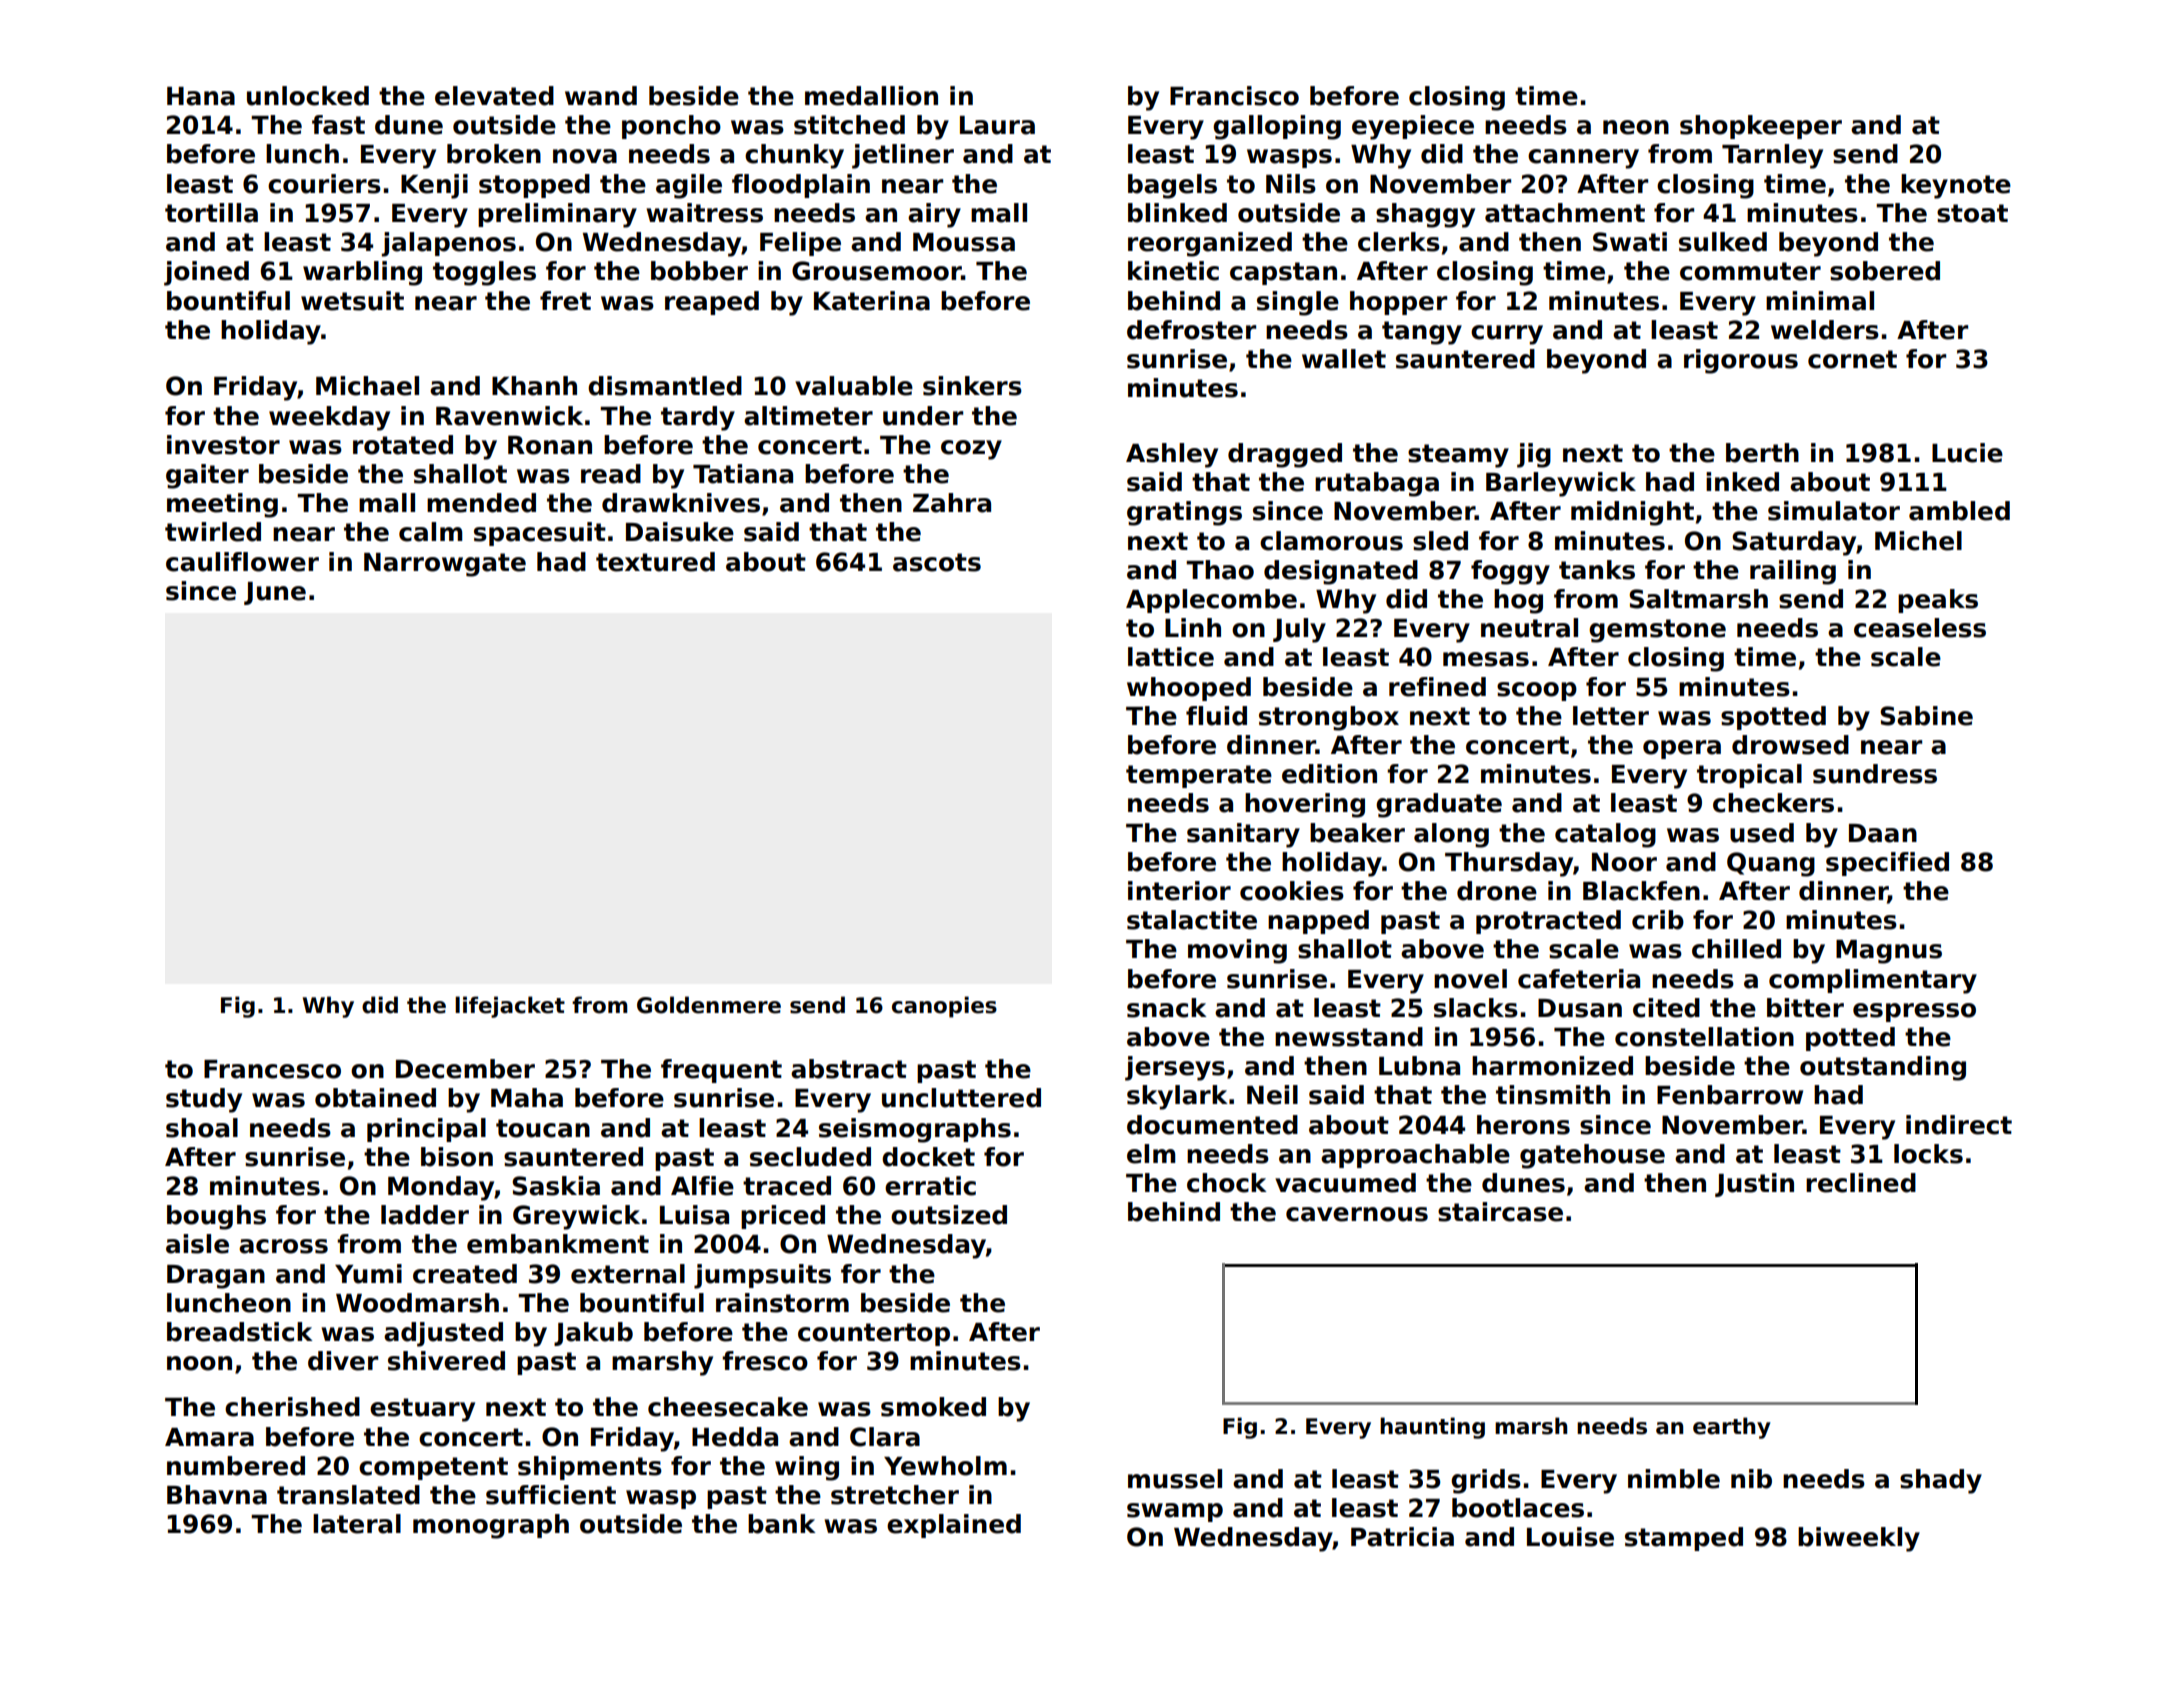 The image size is (2178, 1683). What do you see at coordinates (1167, 1008) in the document?
I see `snack` at bounding box center [1167, 1008].
